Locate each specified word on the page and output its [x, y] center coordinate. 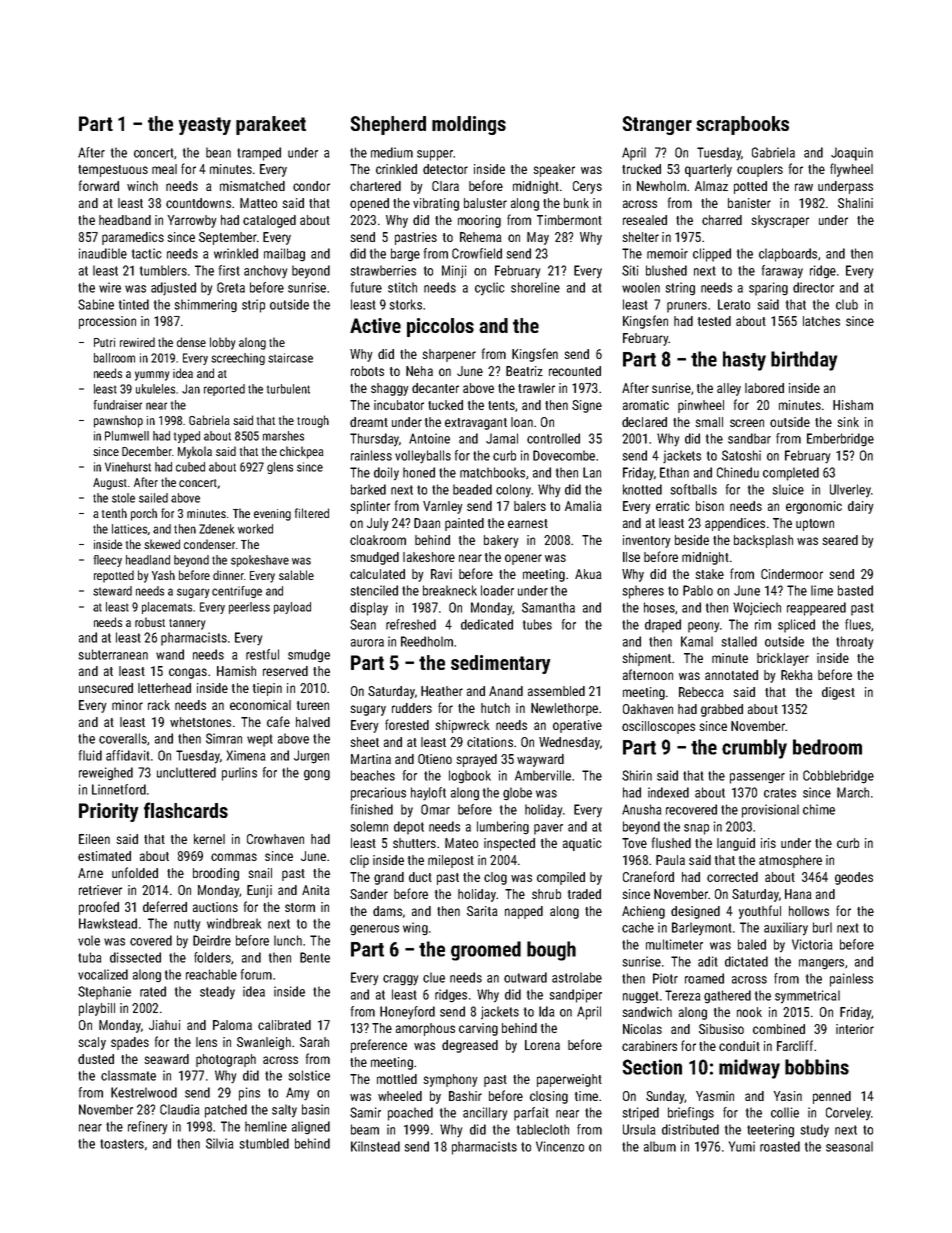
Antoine [429, 438]
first [229, 270]
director [813, 287]
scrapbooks [742, 125]
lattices [130, 529]
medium [392, 152]
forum [256, 974]
